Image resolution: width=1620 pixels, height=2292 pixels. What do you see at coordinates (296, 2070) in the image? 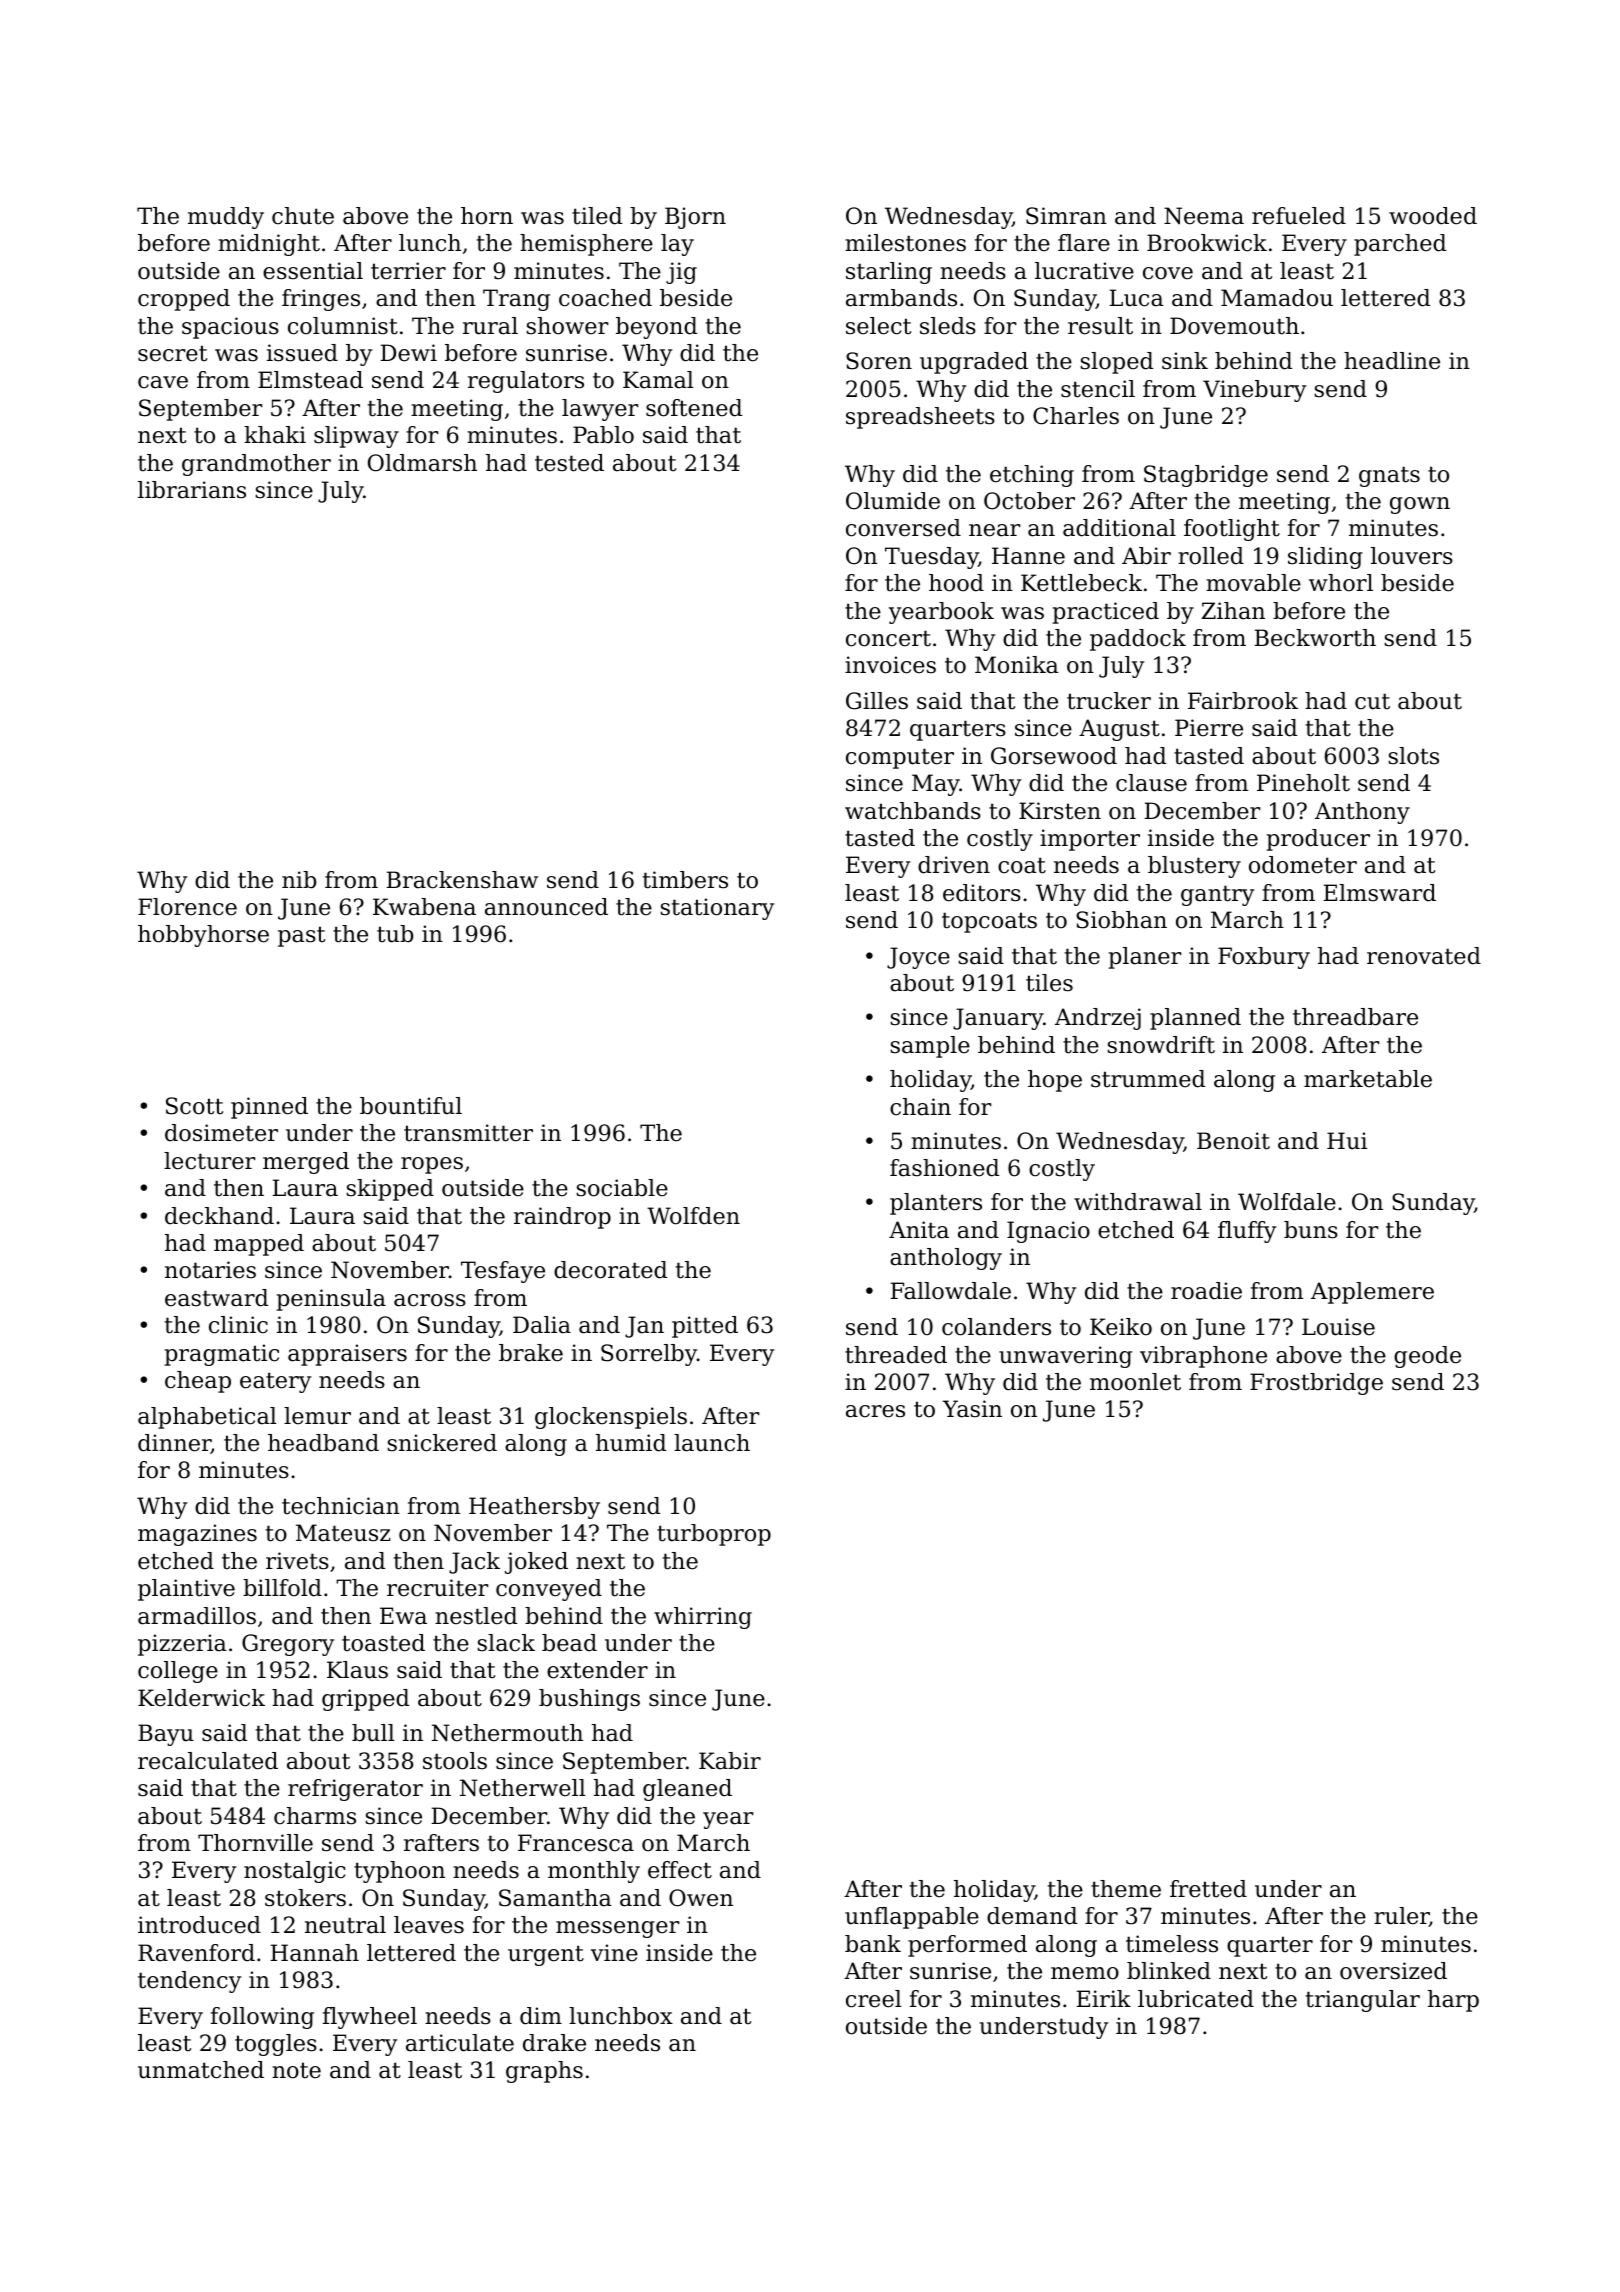
I see `note` at bounding box center [296, 2070].
